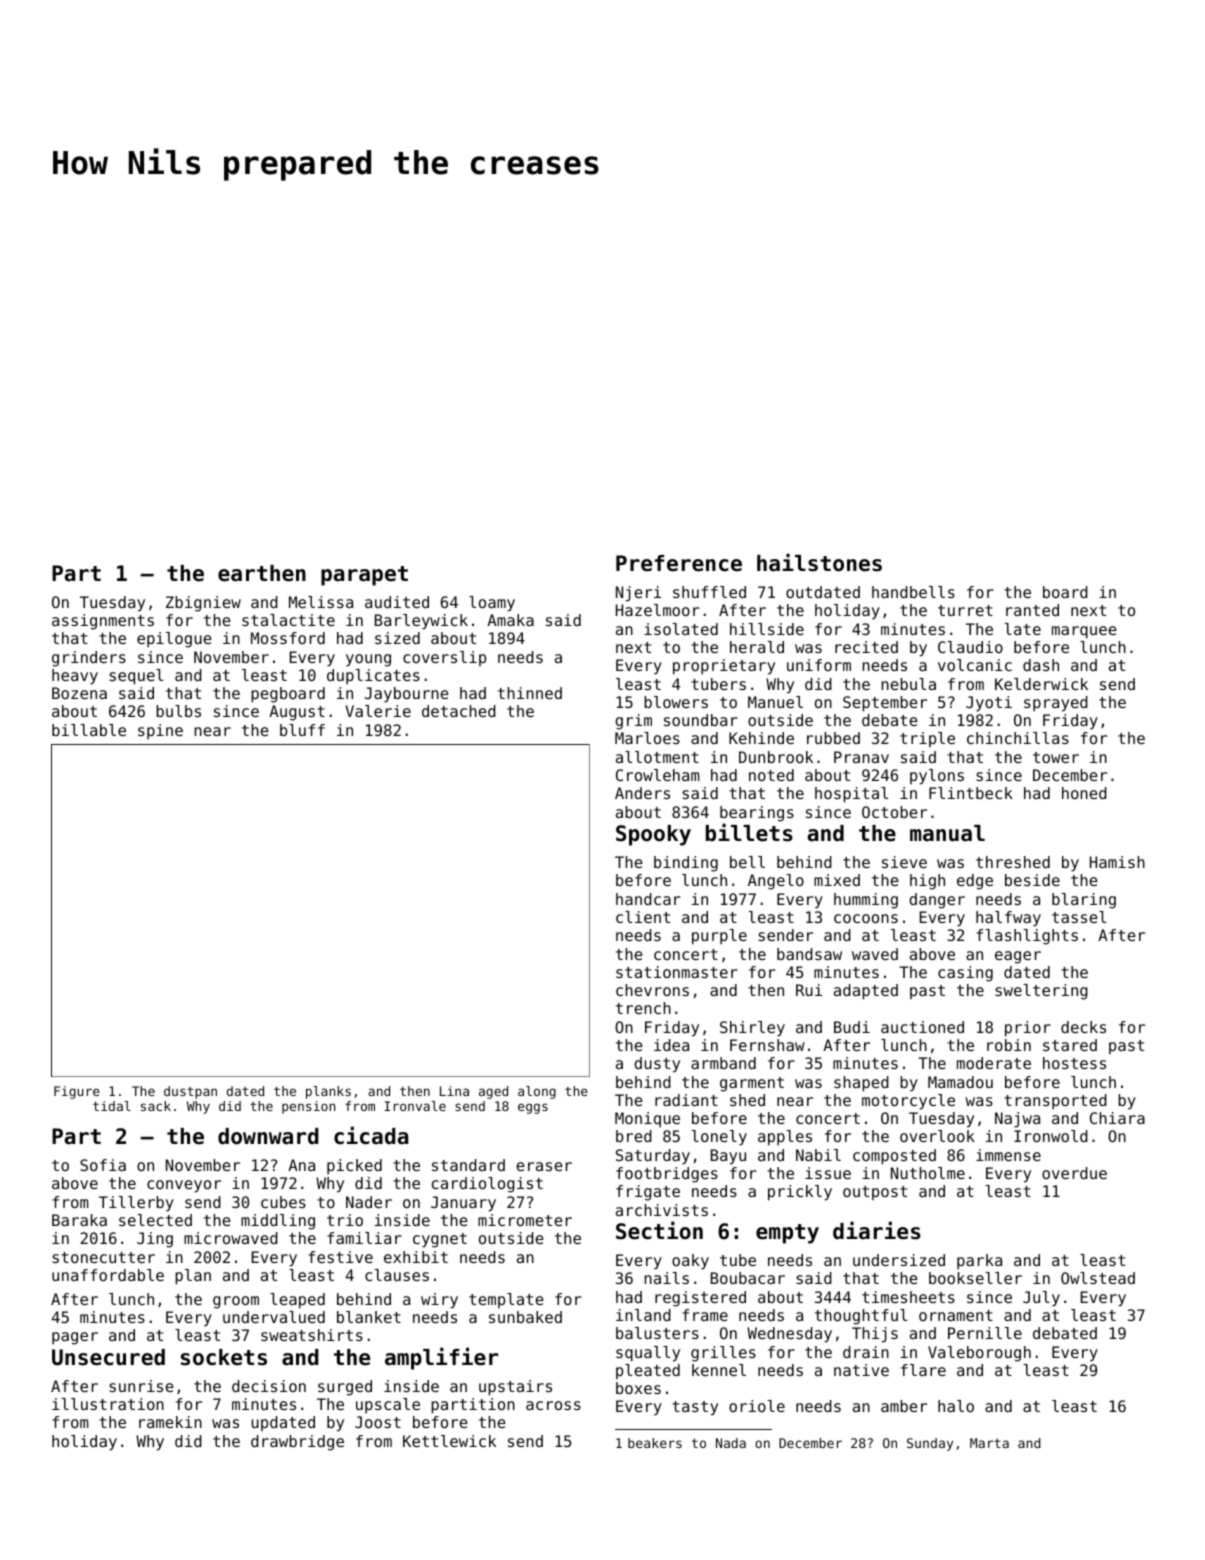  What do you see at coordinates (178, 711) in the screenshot?
I see `bulbs` at bounding box center [178, 711].
